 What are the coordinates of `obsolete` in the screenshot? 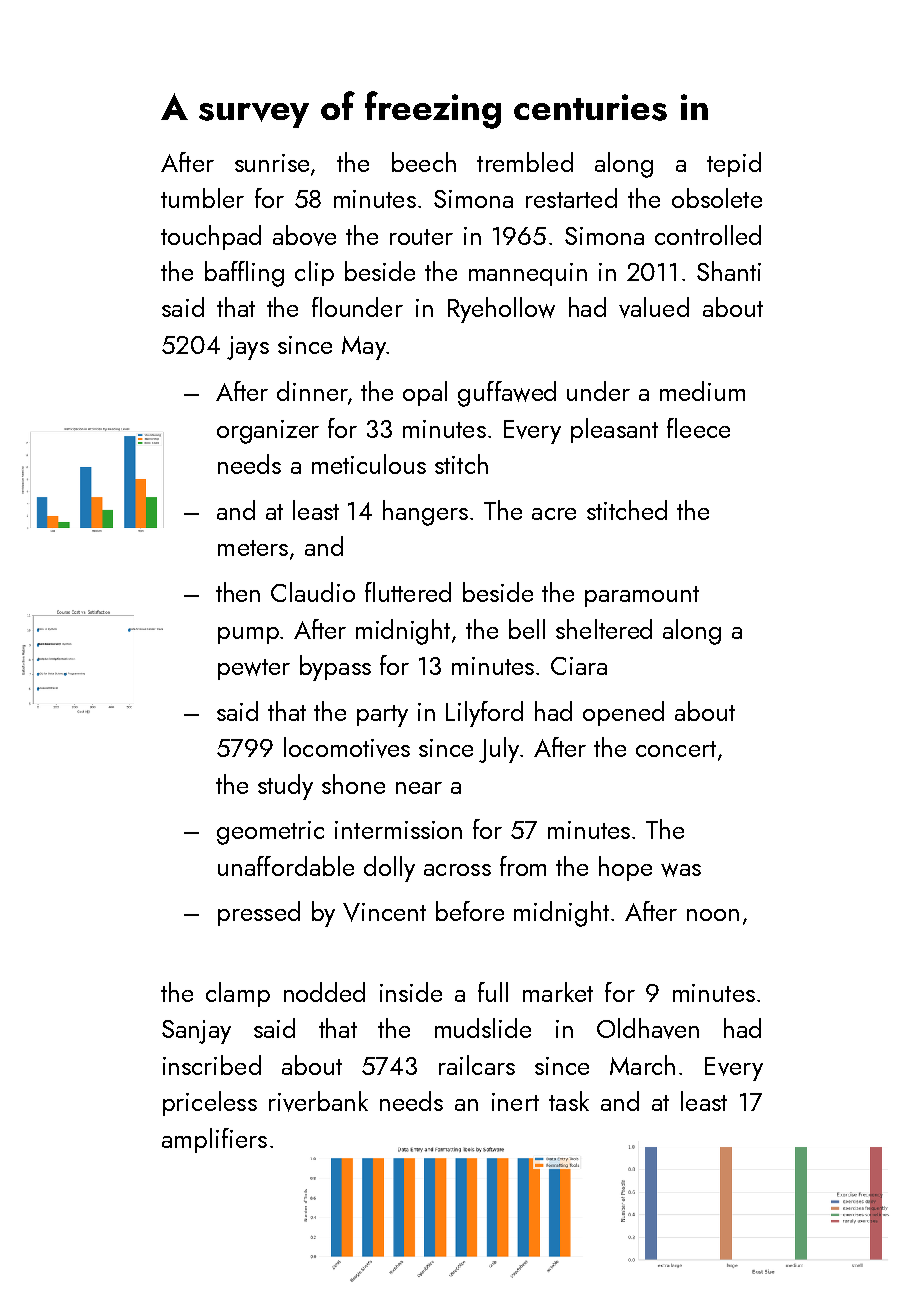 It's located at (717, 198).
